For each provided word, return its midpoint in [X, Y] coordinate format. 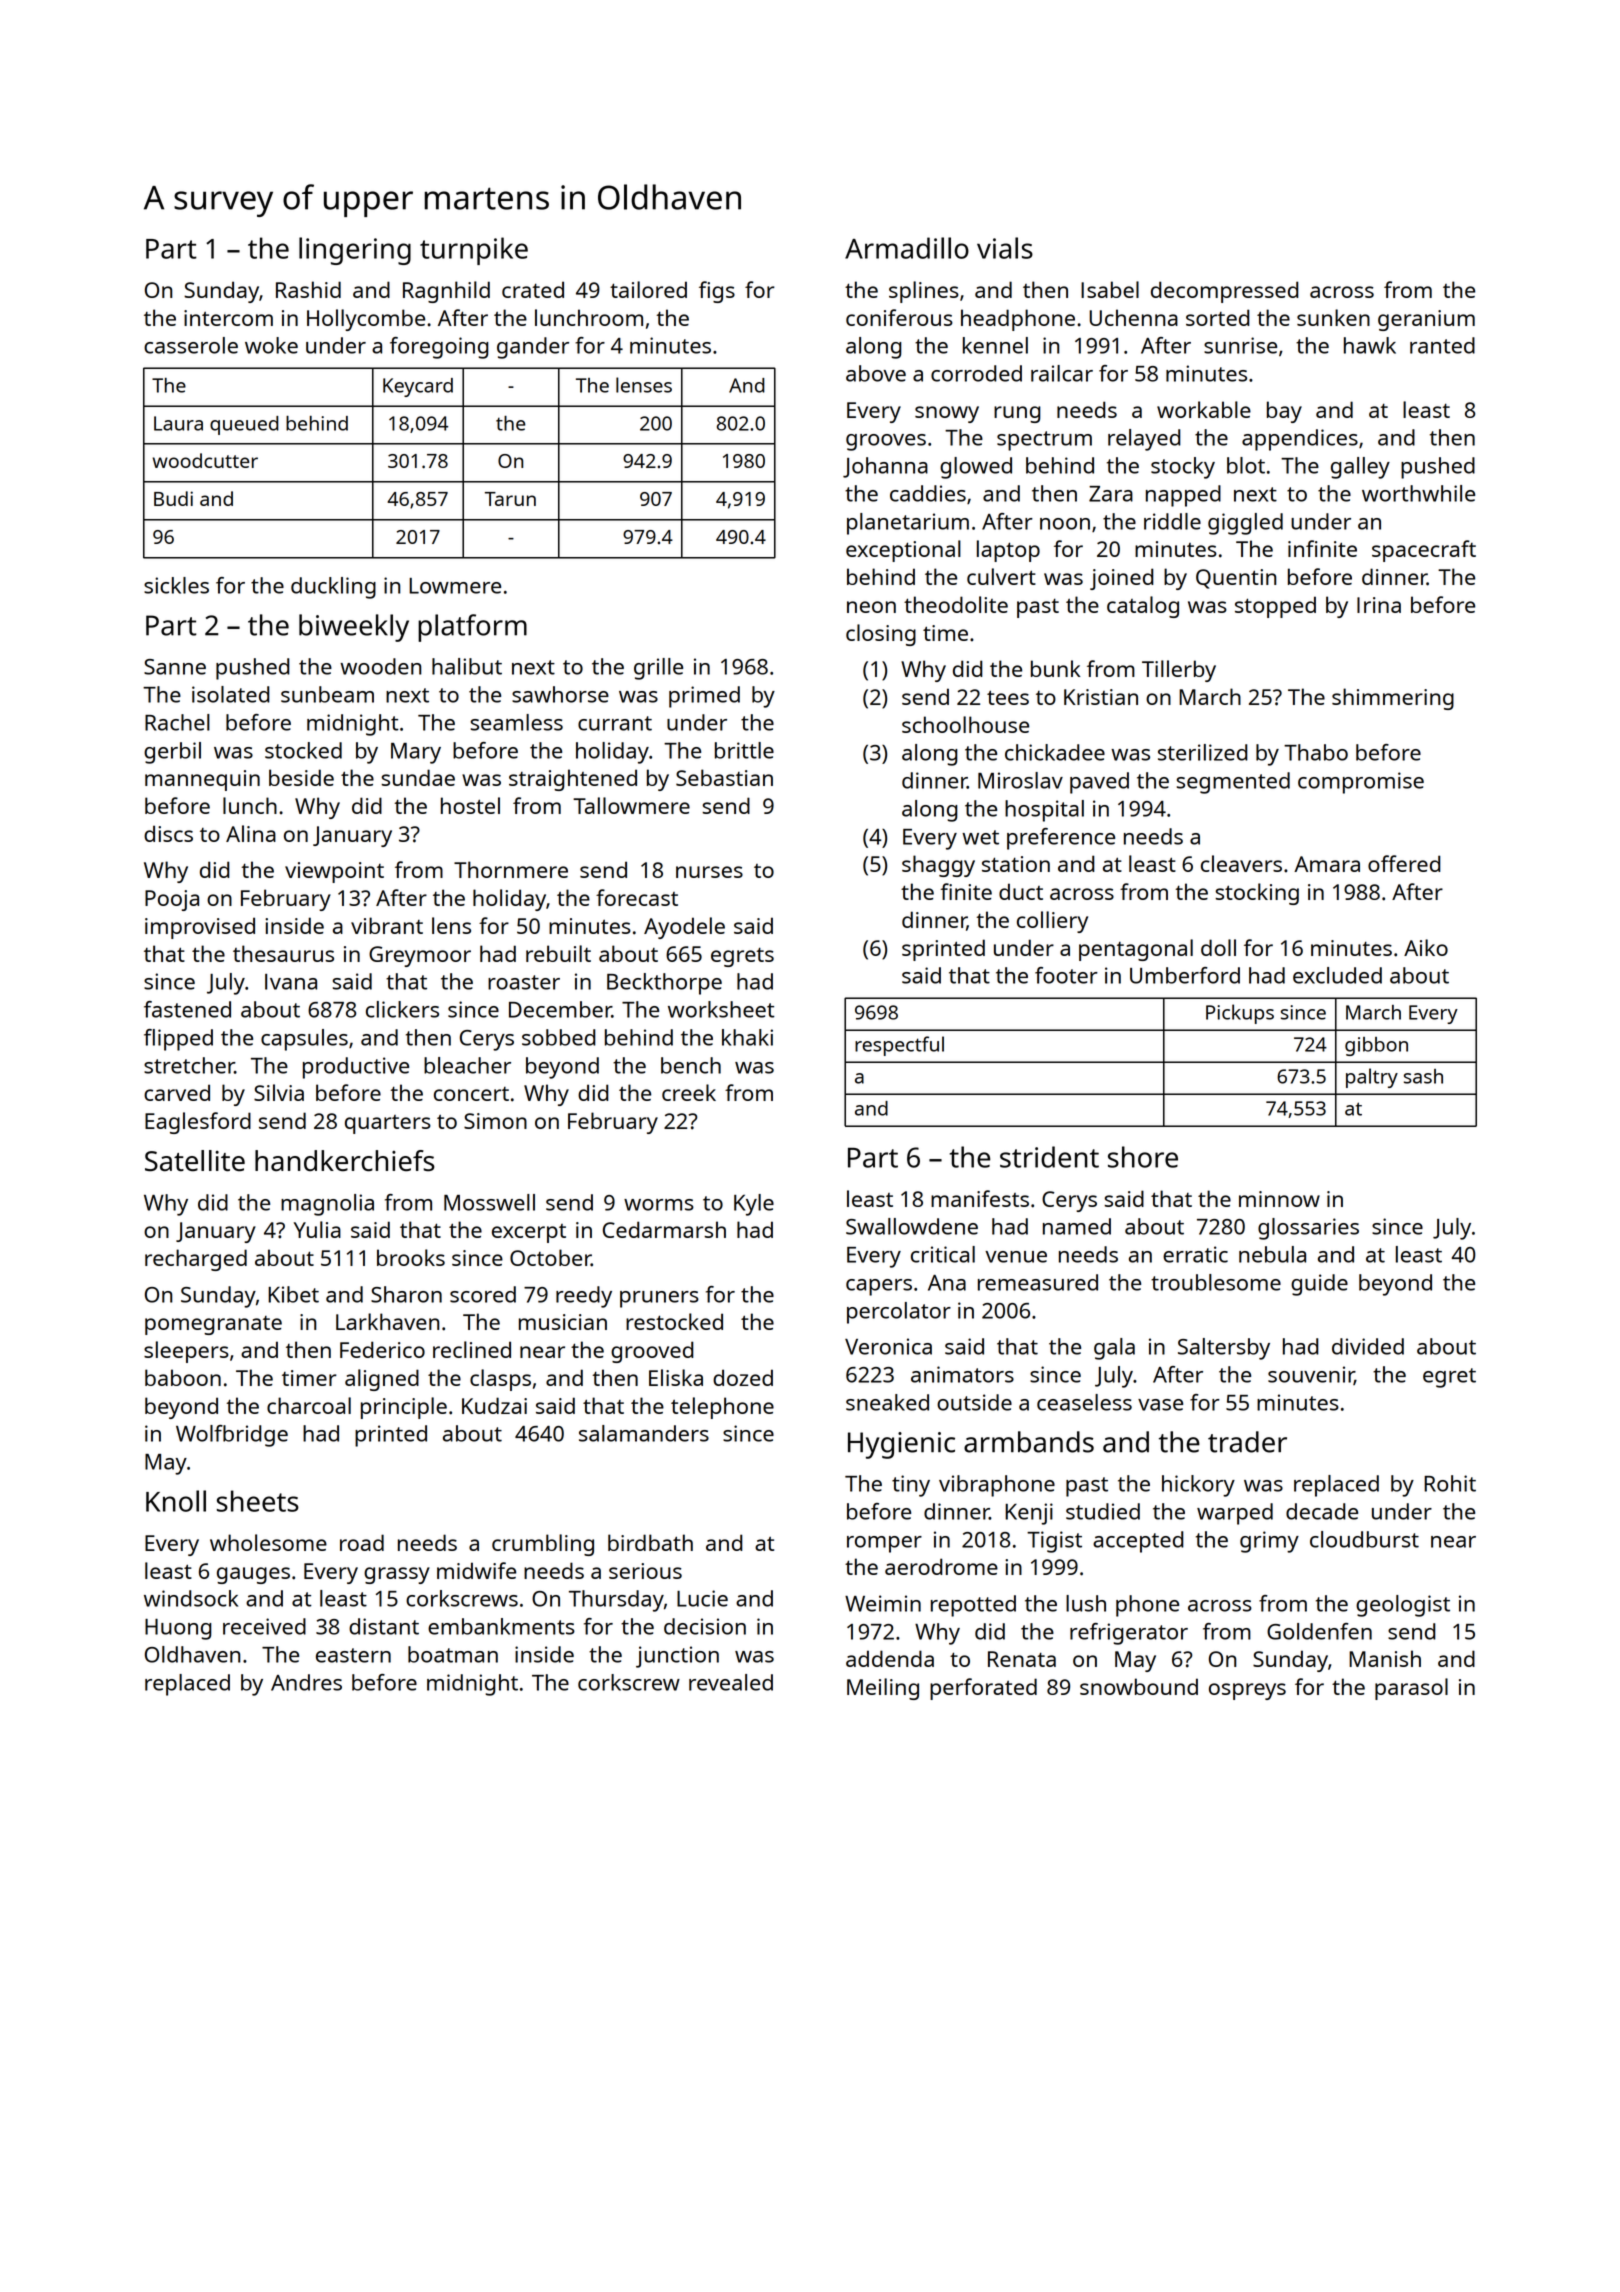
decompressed [1225, 292]
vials [1005, 248]
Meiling [883, 1689]
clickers [402, 1009]
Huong [178, 1629]
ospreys [1247, 1691]
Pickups [1240, 1014]
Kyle [754, 1205]
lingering [355, 251]
